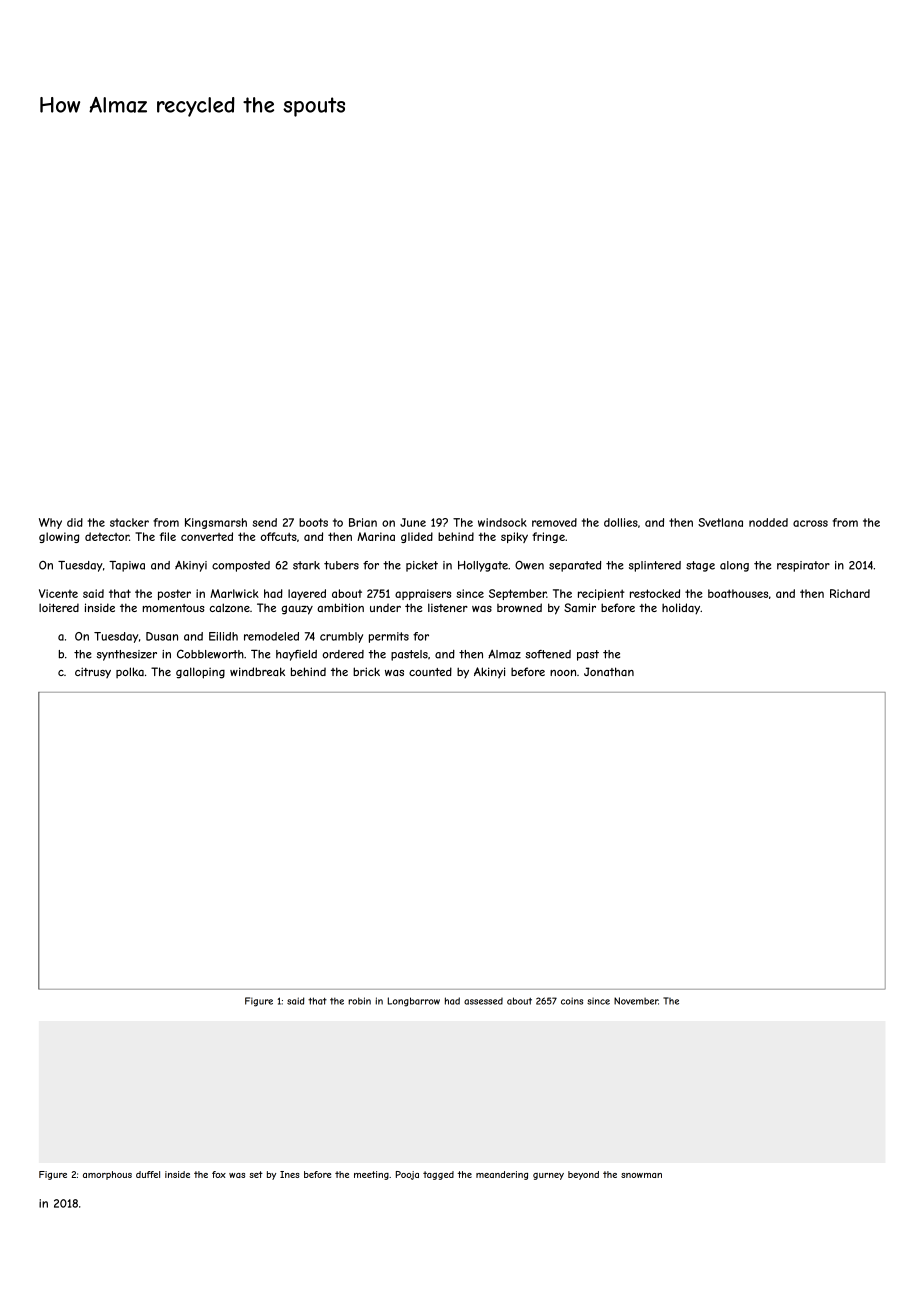  I want to click on dollies, so click(621, 522).
